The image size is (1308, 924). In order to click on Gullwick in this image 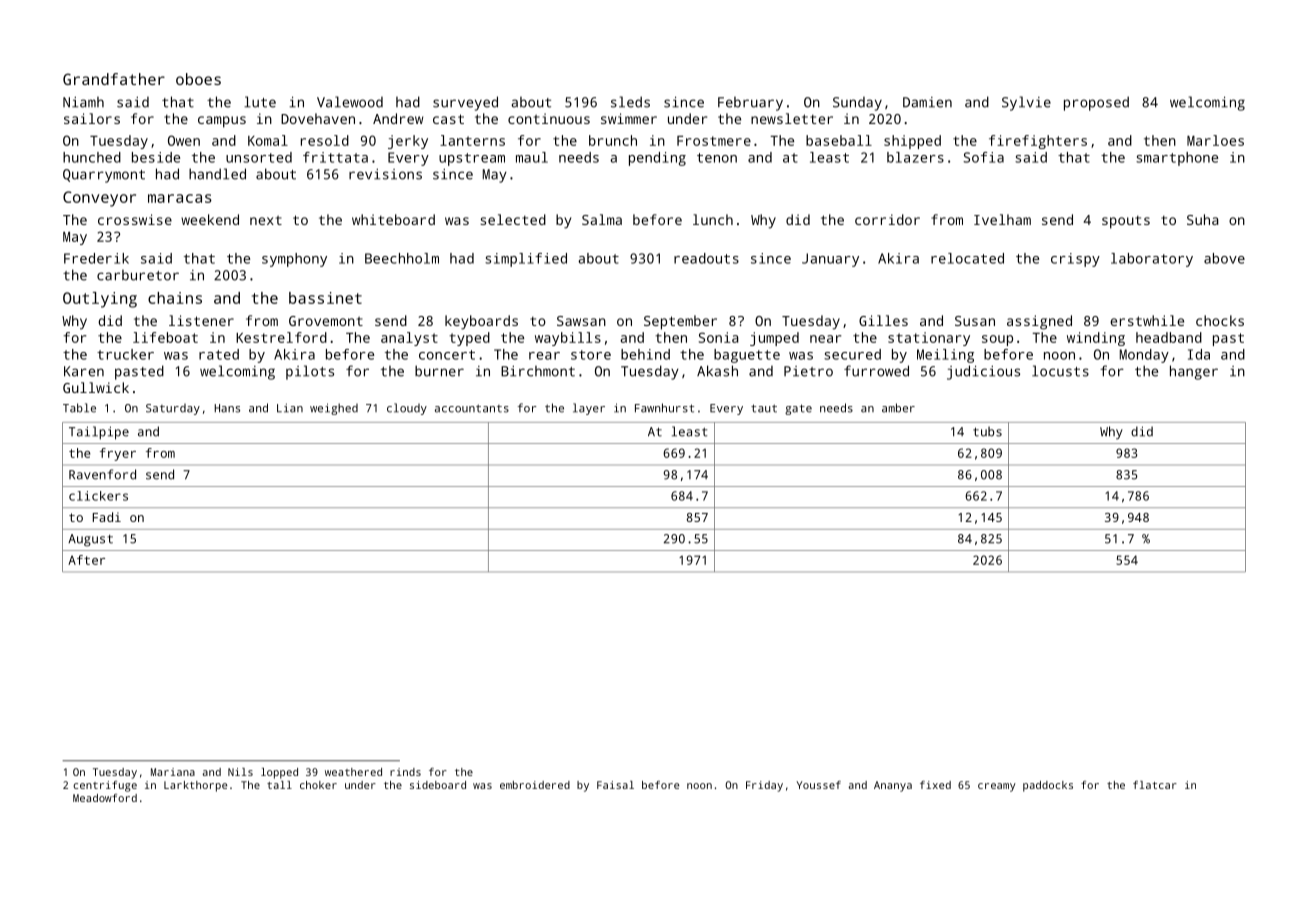, I will do `click(96, 387)`.
